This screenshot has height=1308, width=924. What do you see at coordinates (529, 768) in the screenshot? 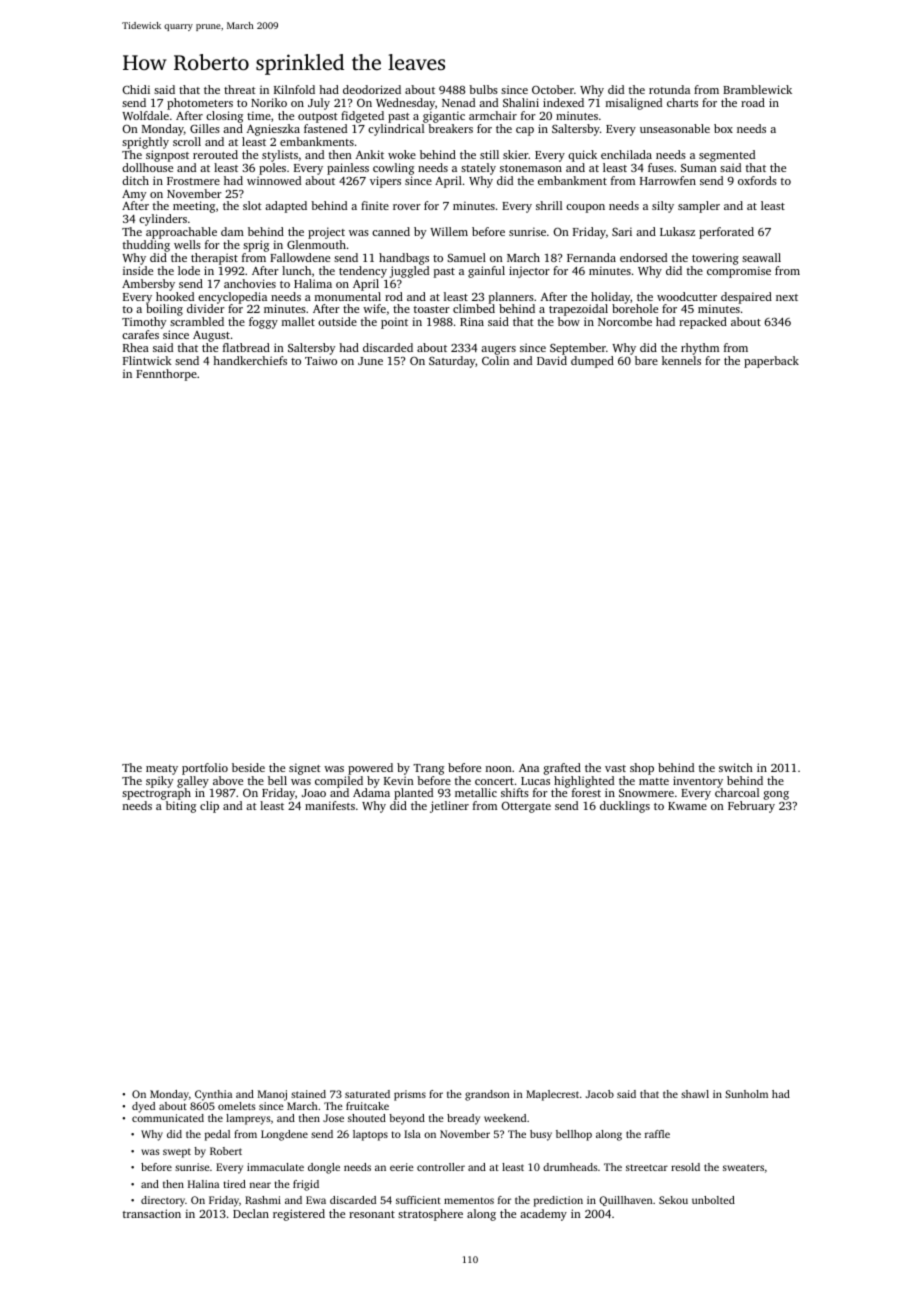
I see `Ana` at bounding box center [529, 768].
